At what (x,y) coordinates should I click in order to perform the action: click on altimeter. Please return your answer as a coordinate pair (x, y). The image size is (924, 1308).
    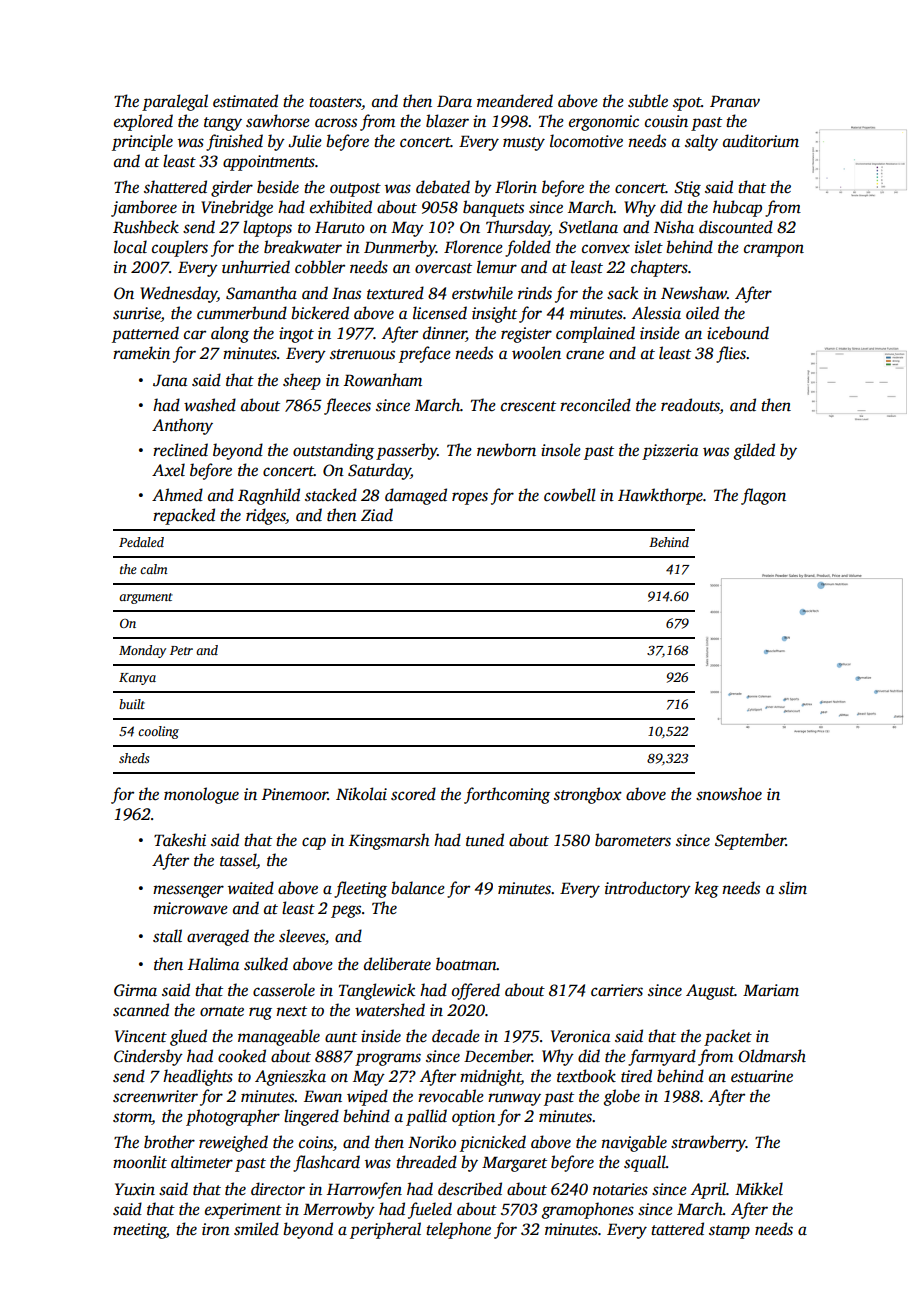
    Looking at the image, I should click on (202, 1162).
